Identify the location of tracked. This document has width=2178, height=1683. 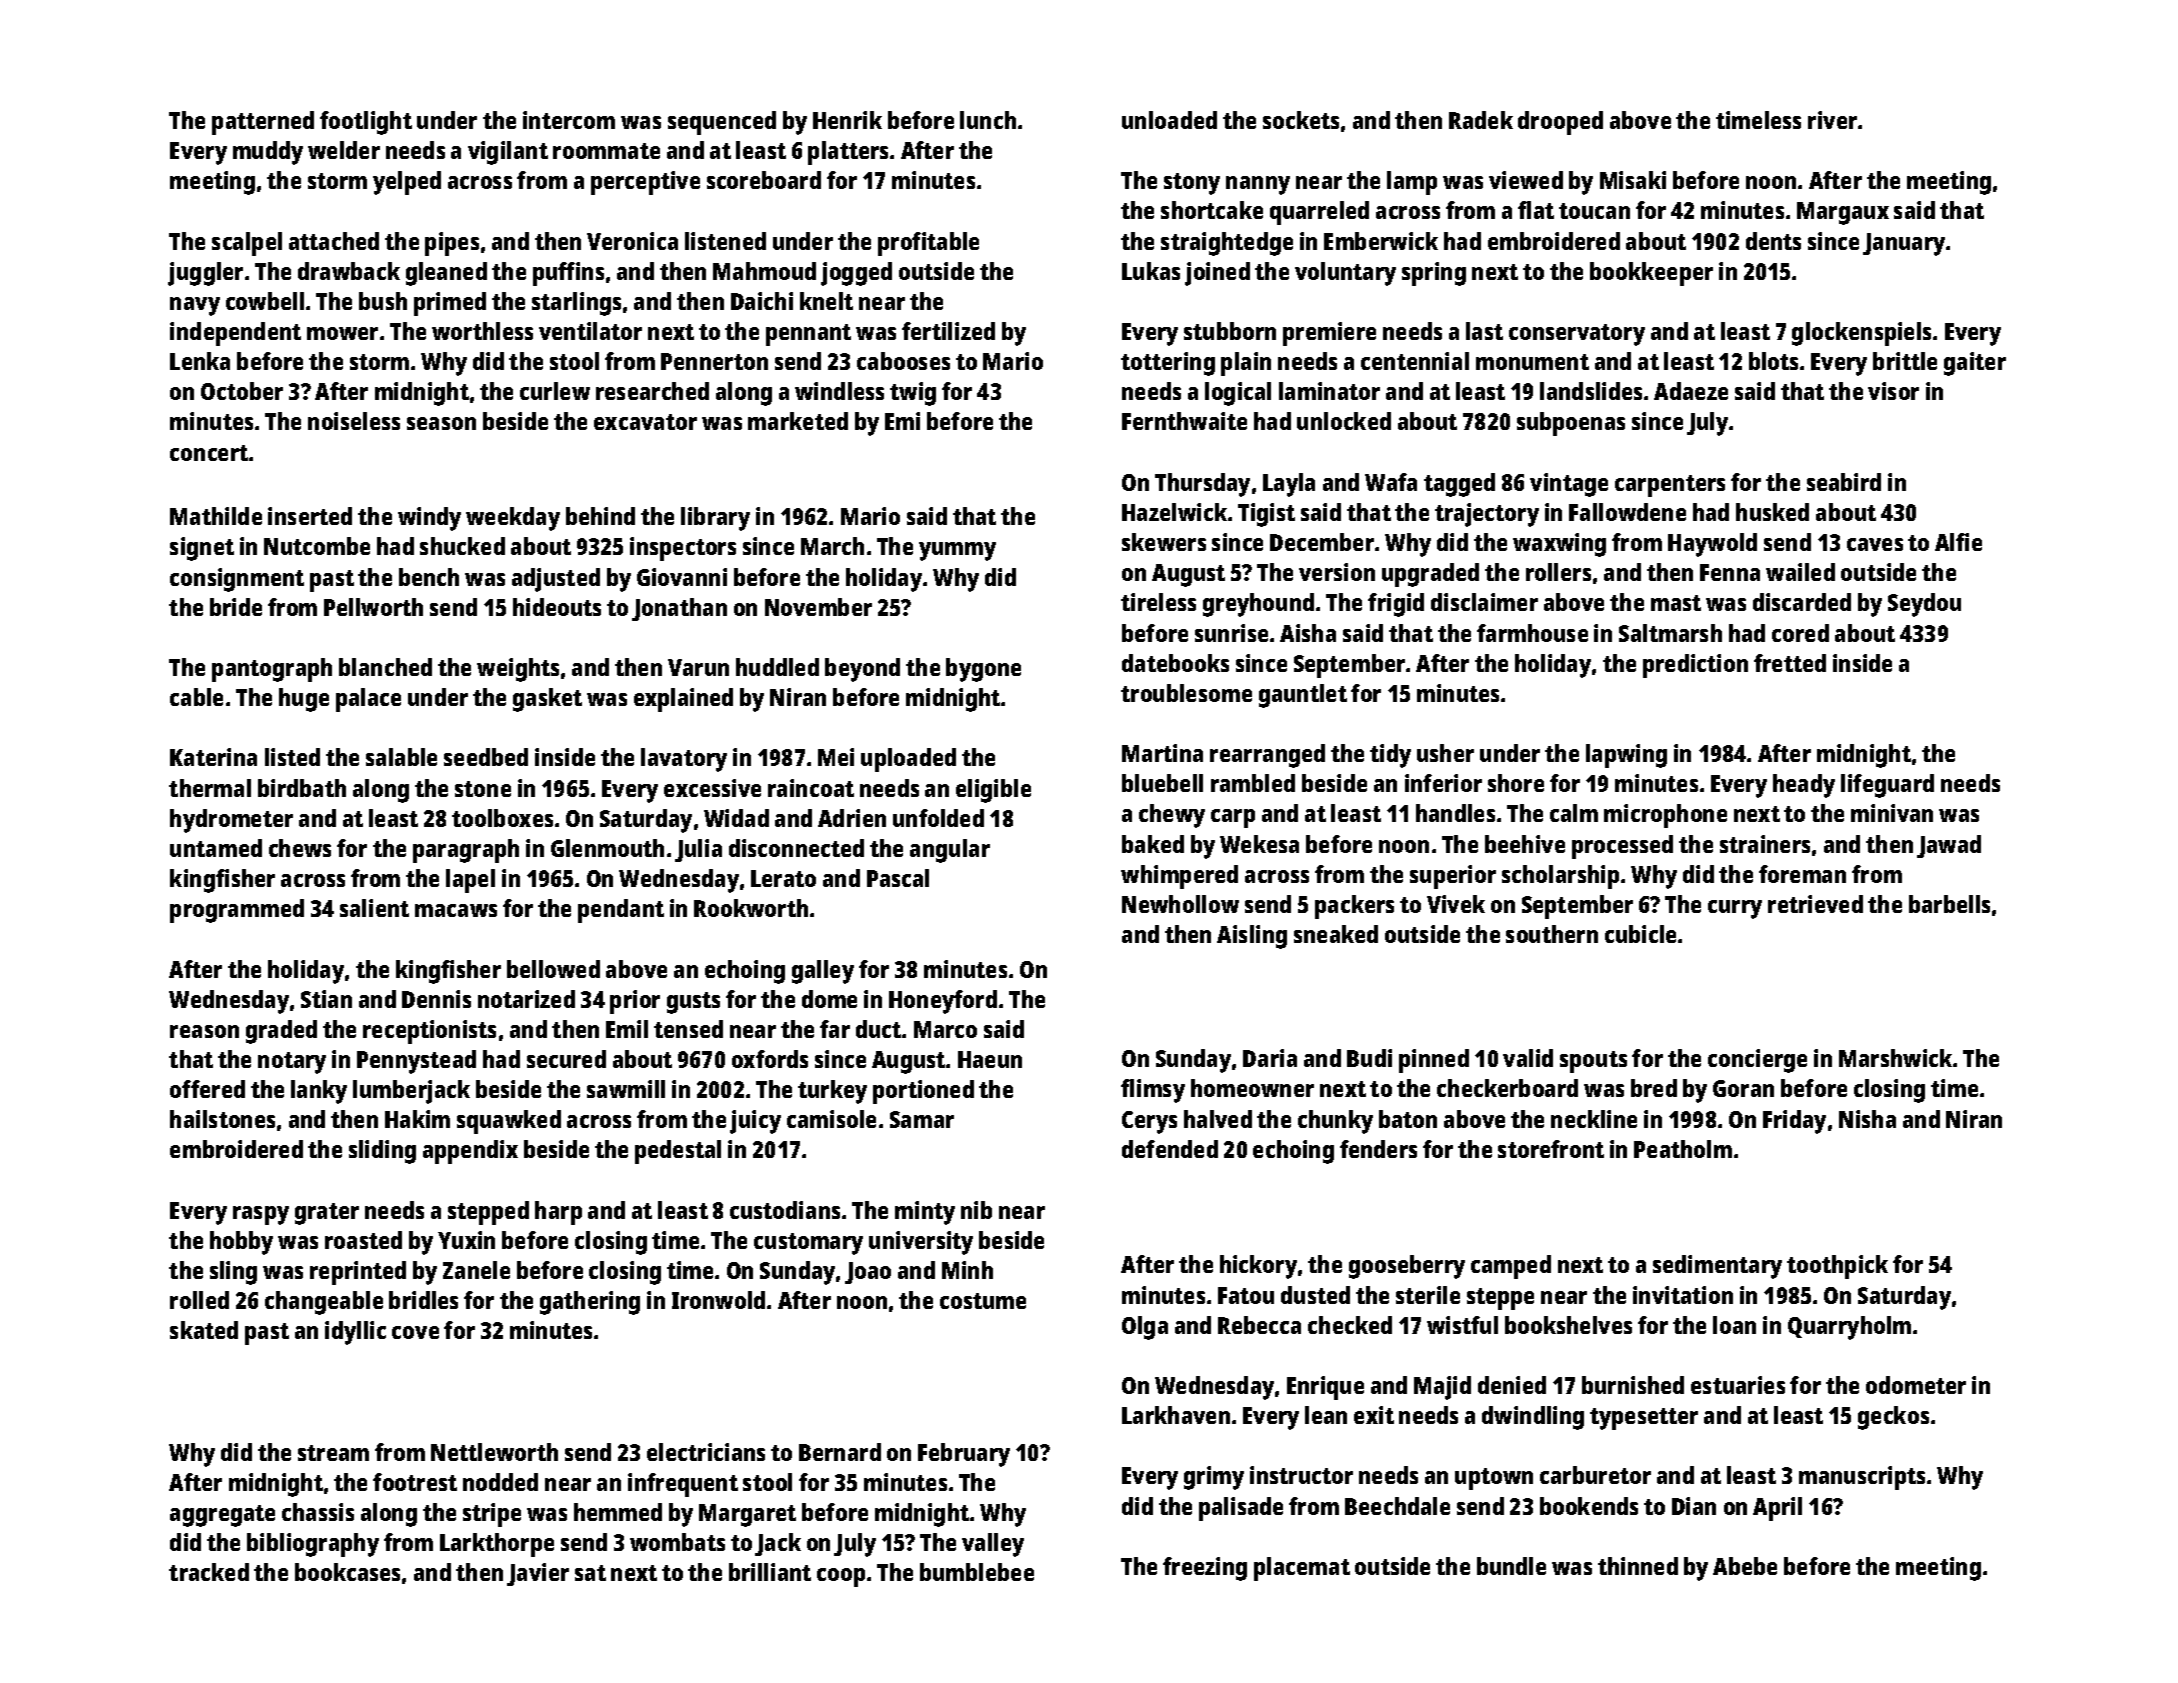
(209, 1572).
